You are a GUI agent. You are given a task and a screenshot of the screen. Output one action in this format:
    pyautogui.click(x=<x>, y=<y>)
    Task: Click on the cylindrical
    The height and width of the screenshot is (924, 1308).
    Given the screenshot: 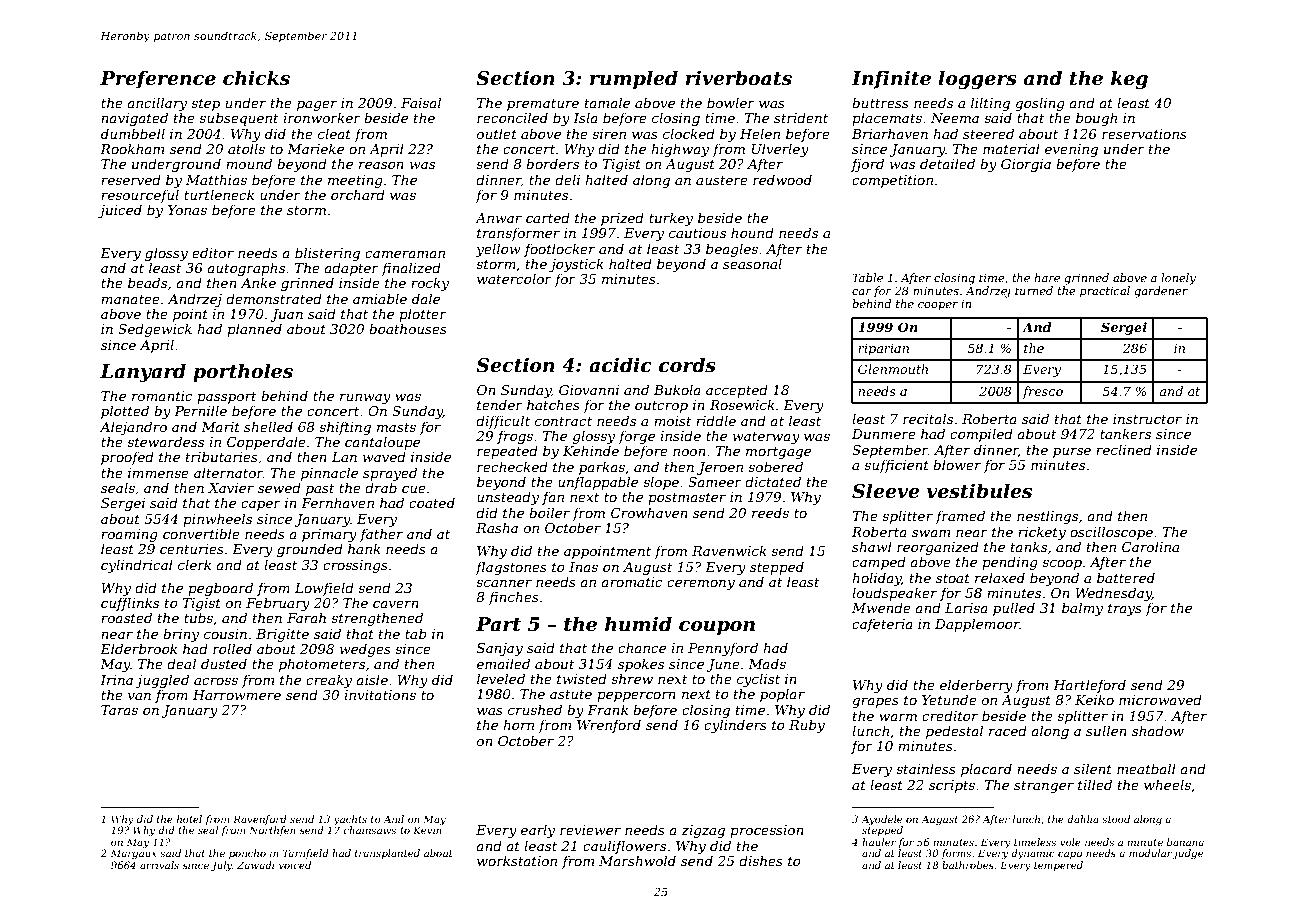 What is the action you would take?
    pyautogui.click(x=137, y=566)
